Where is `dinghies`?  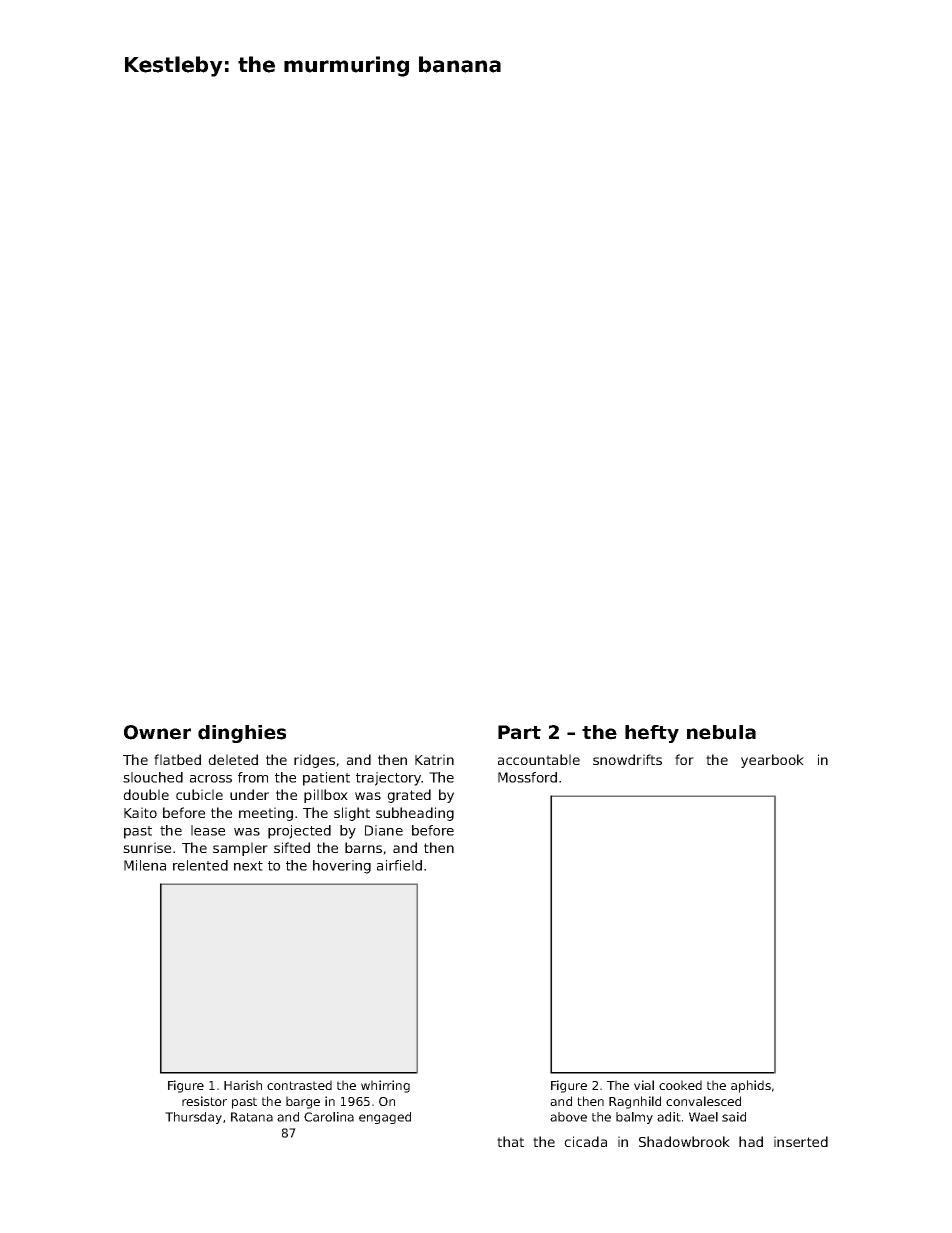 dinghies is located at coordinates (242, 734).
